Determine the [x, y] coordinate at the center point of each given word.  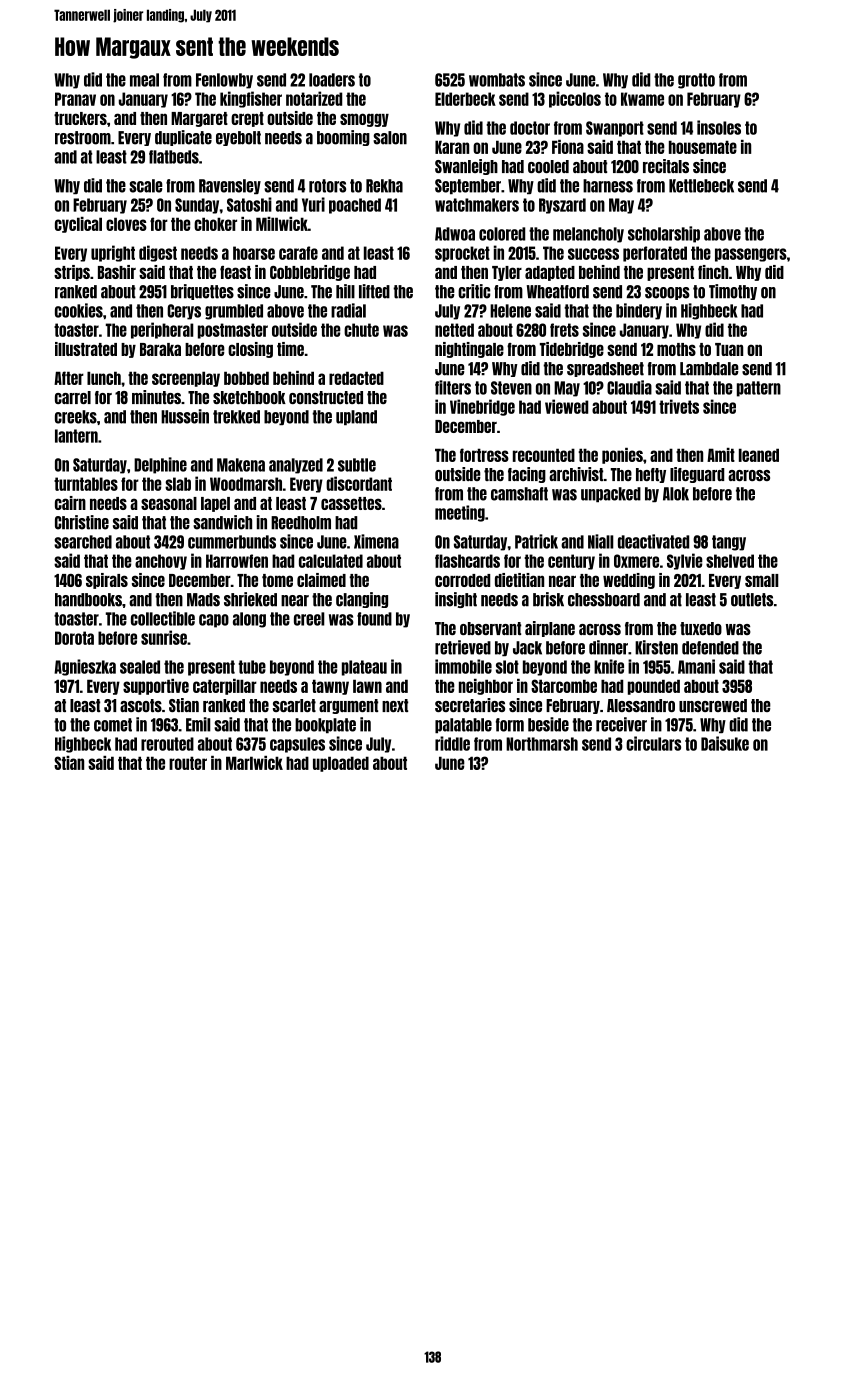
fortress [484, 455]
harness [608, 186]
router [188, 763]
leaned [759, 455]
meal [144, 80]
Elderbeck [465, 99]
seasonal [169, 503]
